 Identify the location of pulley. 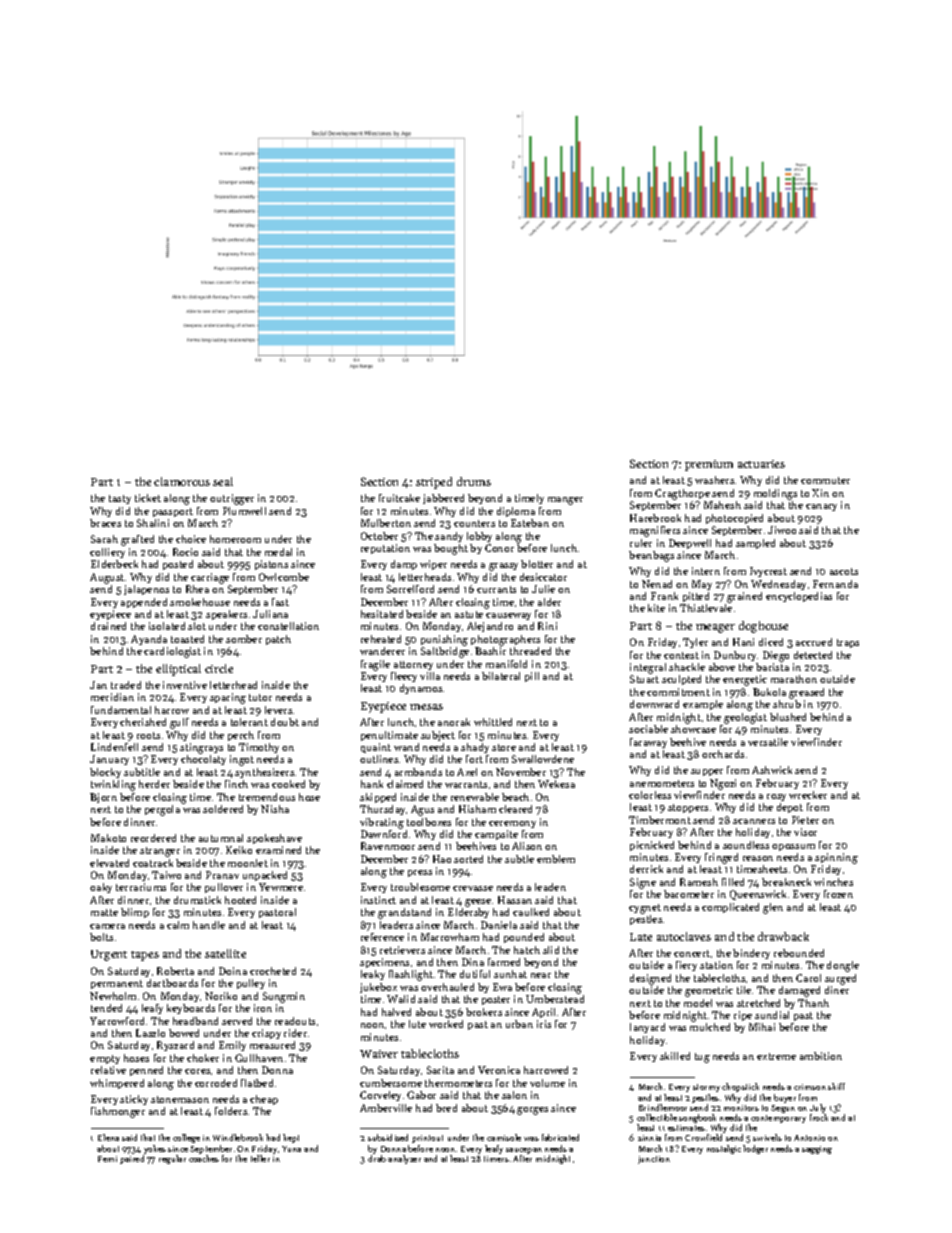
(251, 984).
